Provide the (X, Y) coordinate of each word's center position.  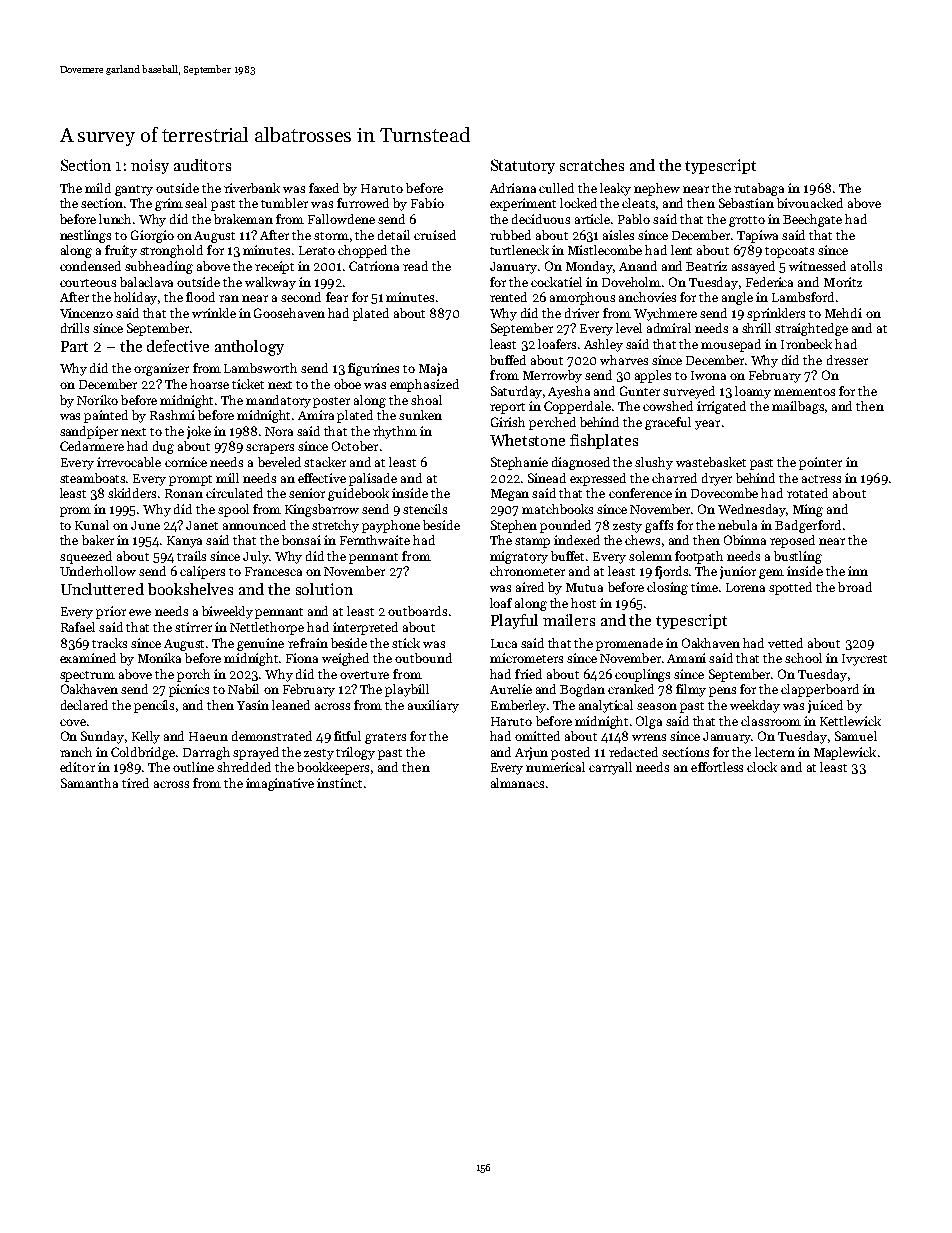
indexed (577, 540)
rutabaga (759, 189)
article (593, 219)
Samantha (89, 783)
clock (762, 767)
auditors (202, 165)
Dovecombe (724, 493)
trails (191, 556)
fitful (347, 736)
